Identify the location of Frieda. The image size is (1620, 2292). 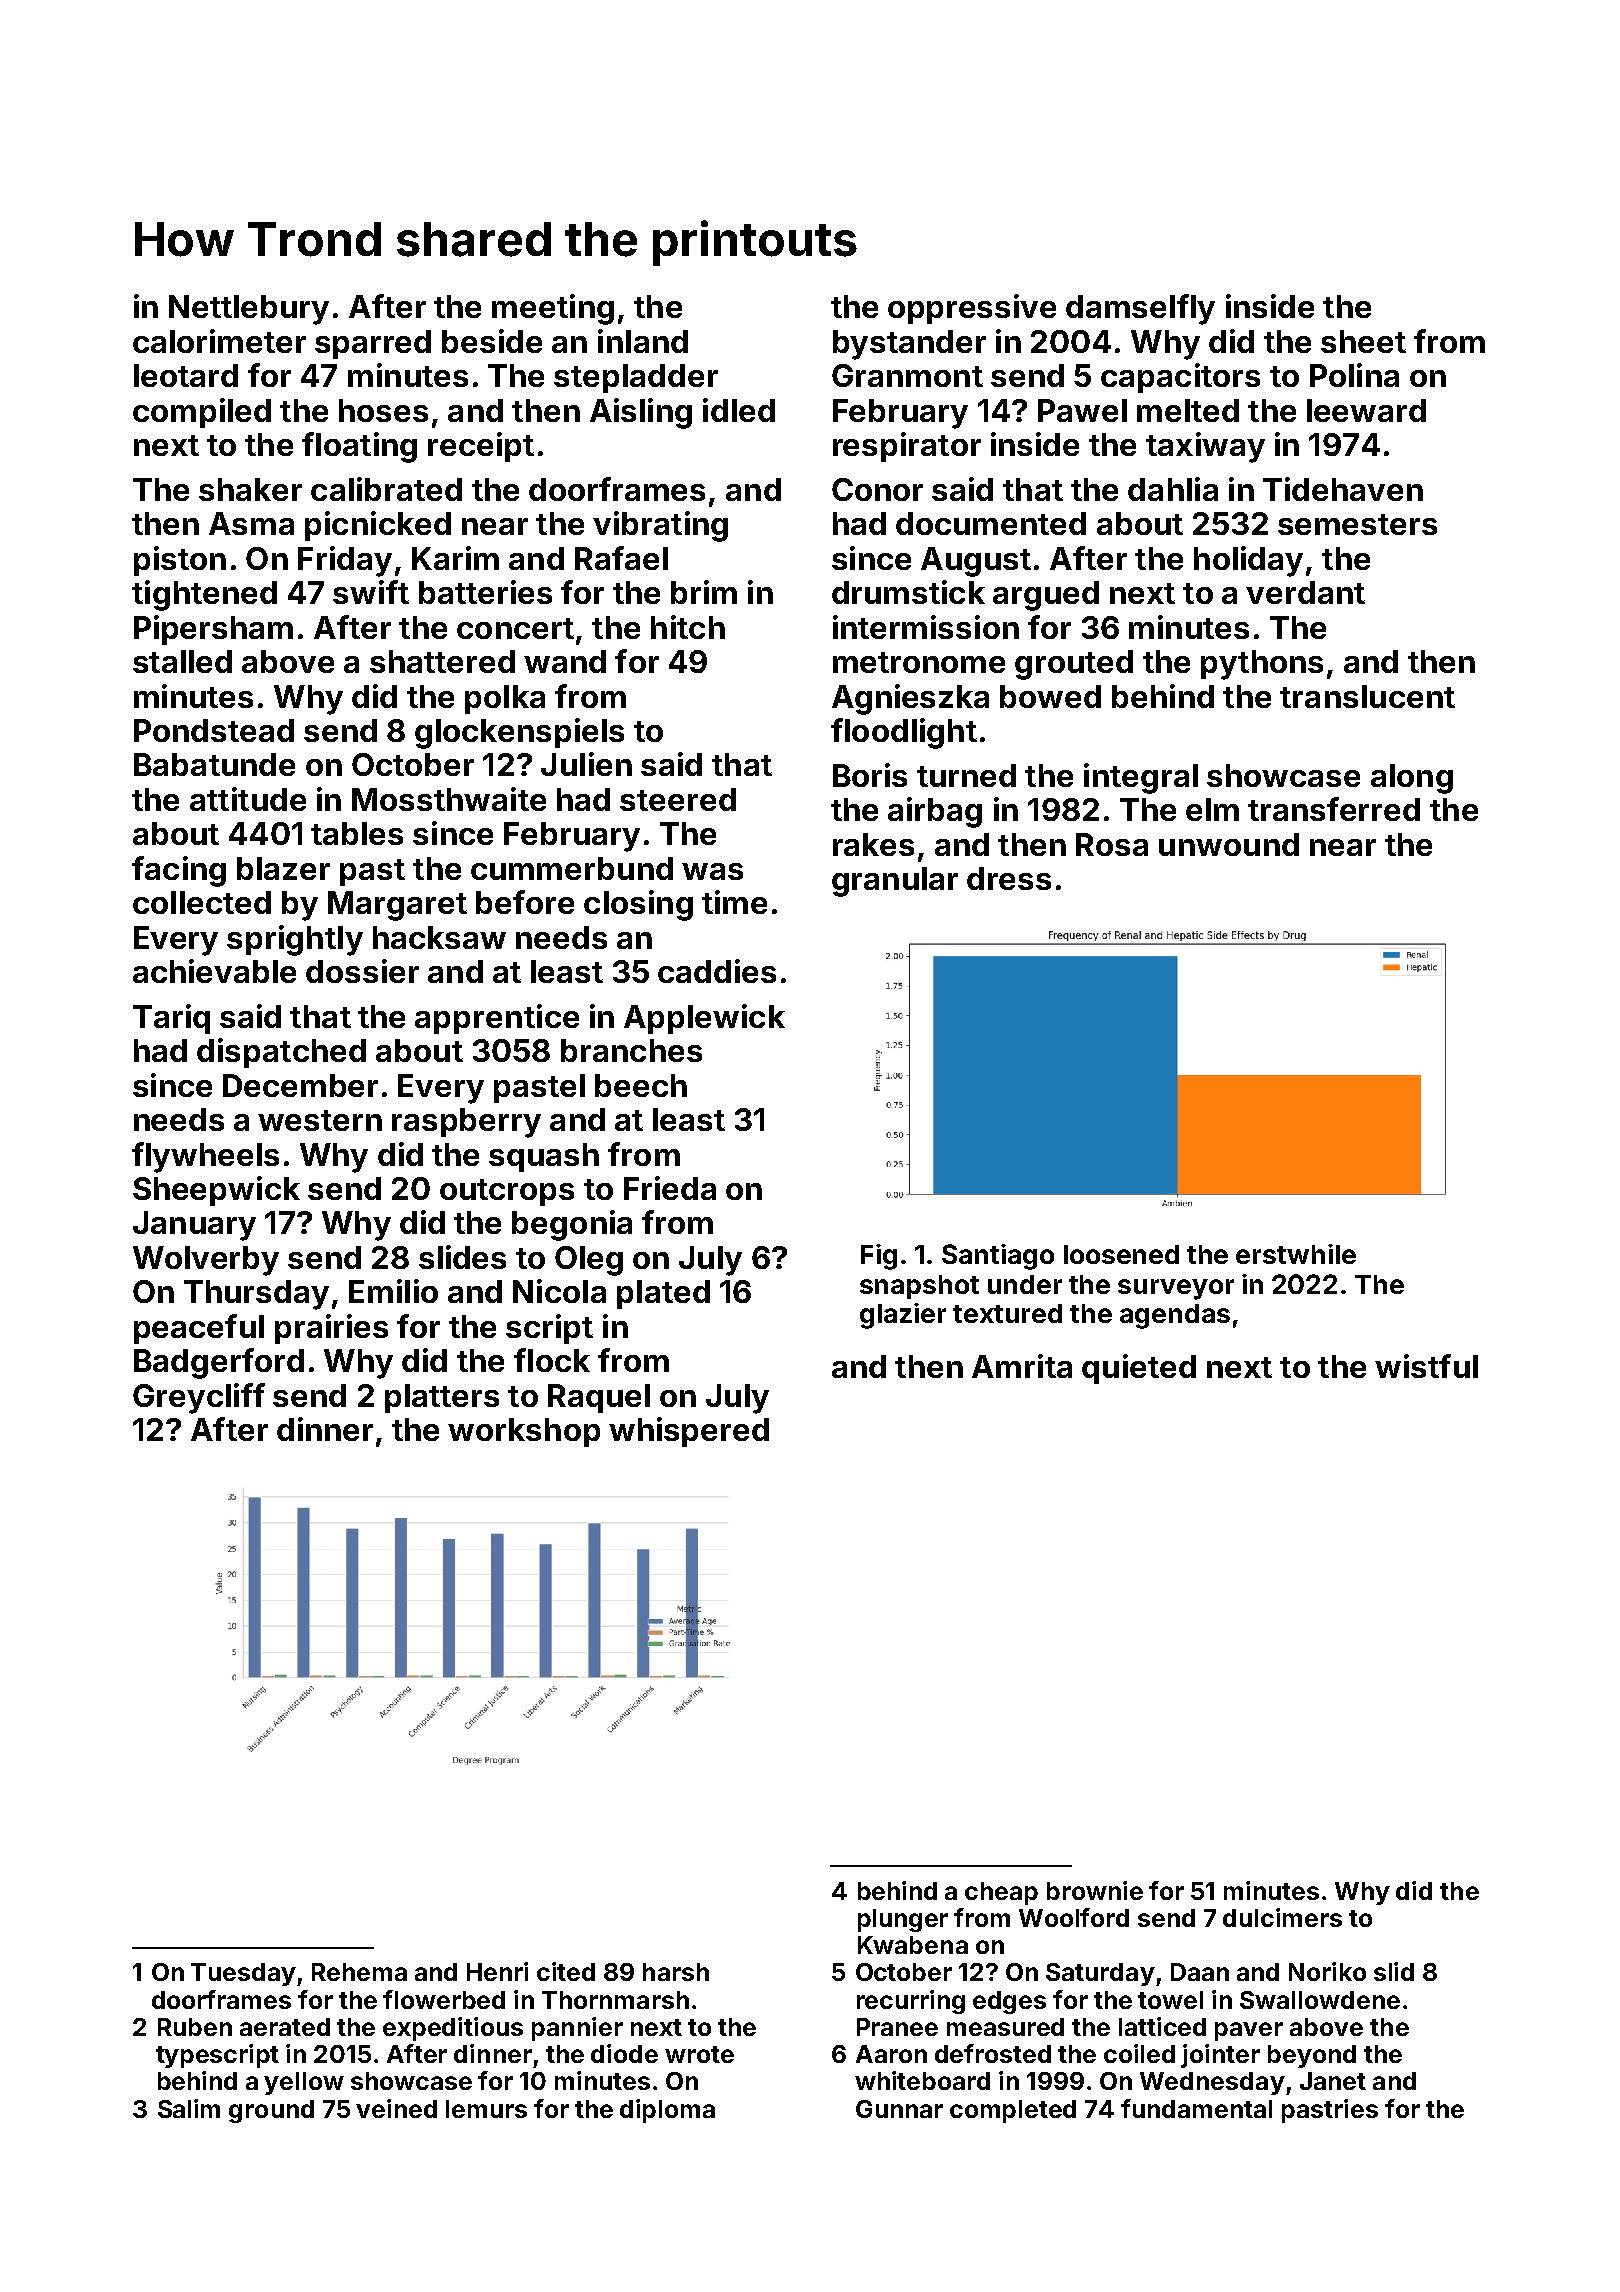
(670, 1188).
